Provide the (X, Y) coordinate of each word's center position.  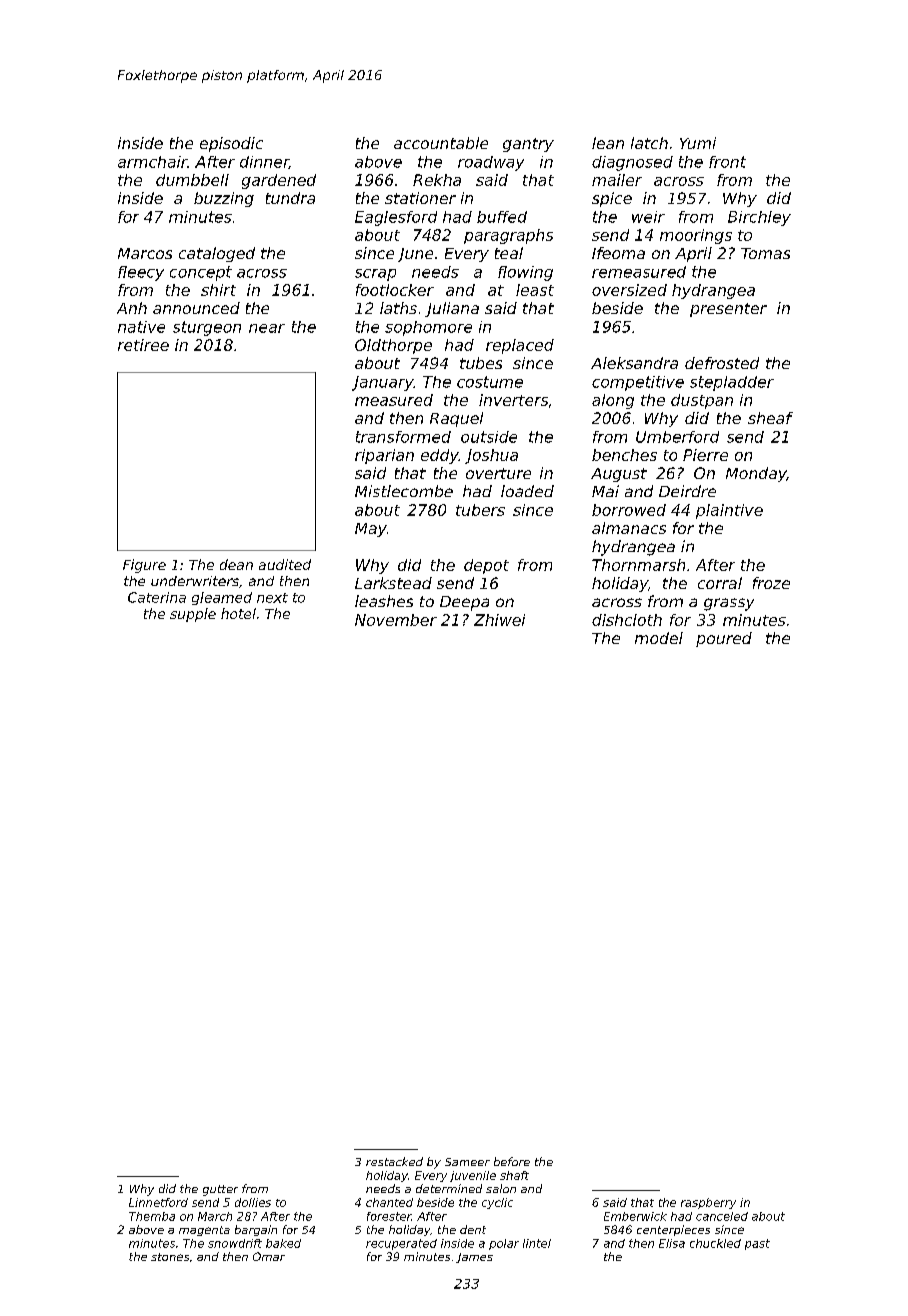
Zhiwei (499, 620)
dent (473, 1229)
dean (236, 564)
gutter (220, 1190)
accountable (441, 143)
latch (649, 143)
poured (724, 639)
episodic (231, 144)
